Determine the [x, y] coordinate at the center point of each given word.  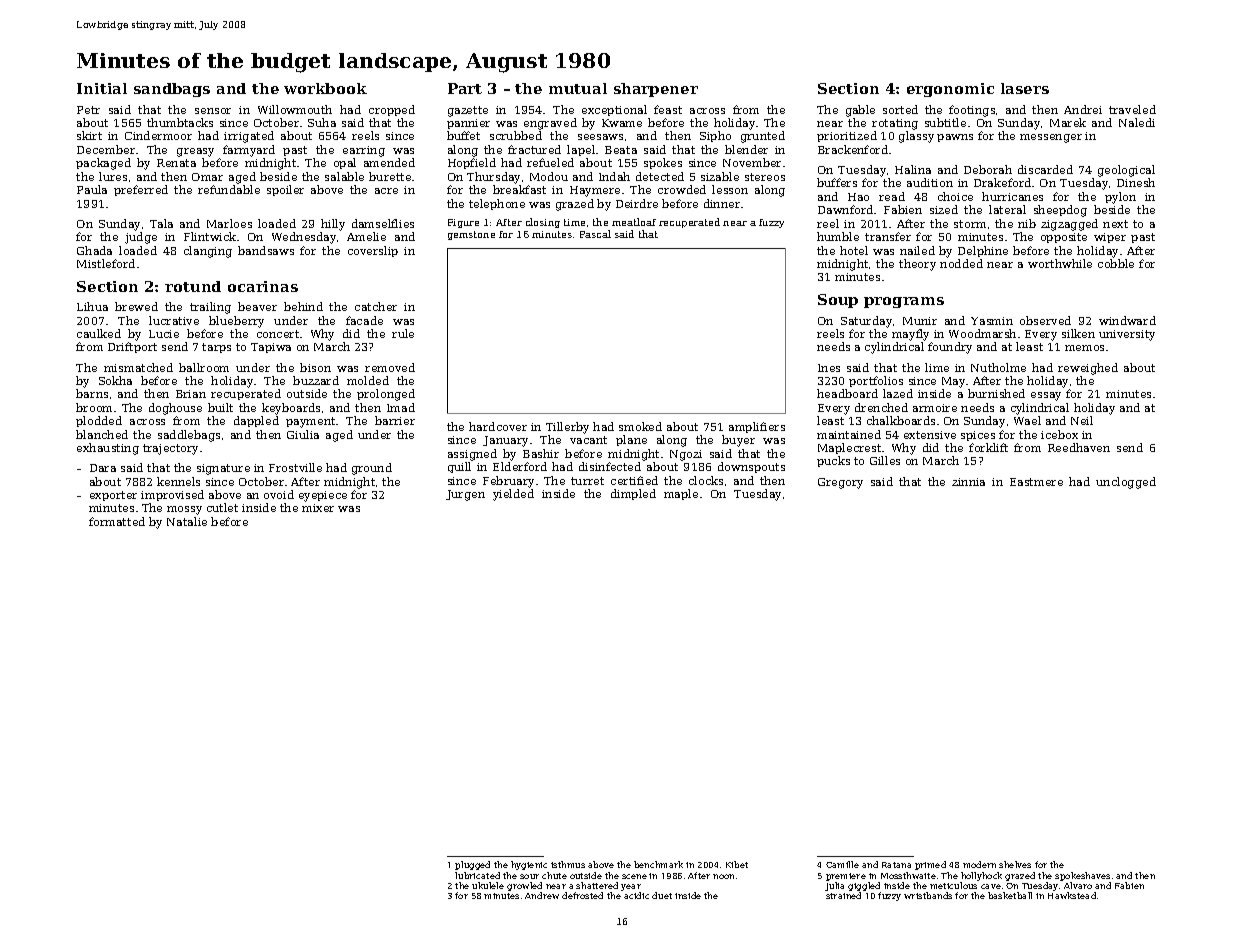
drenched [881, 407]
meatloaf [634, 222]
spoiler [285, 190]
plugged [472, 865]
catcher [376, 306]
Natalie [187, 521]
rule [403, 333]
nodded [961, 263]
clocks [706, 480]
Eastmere [1036, 482]
